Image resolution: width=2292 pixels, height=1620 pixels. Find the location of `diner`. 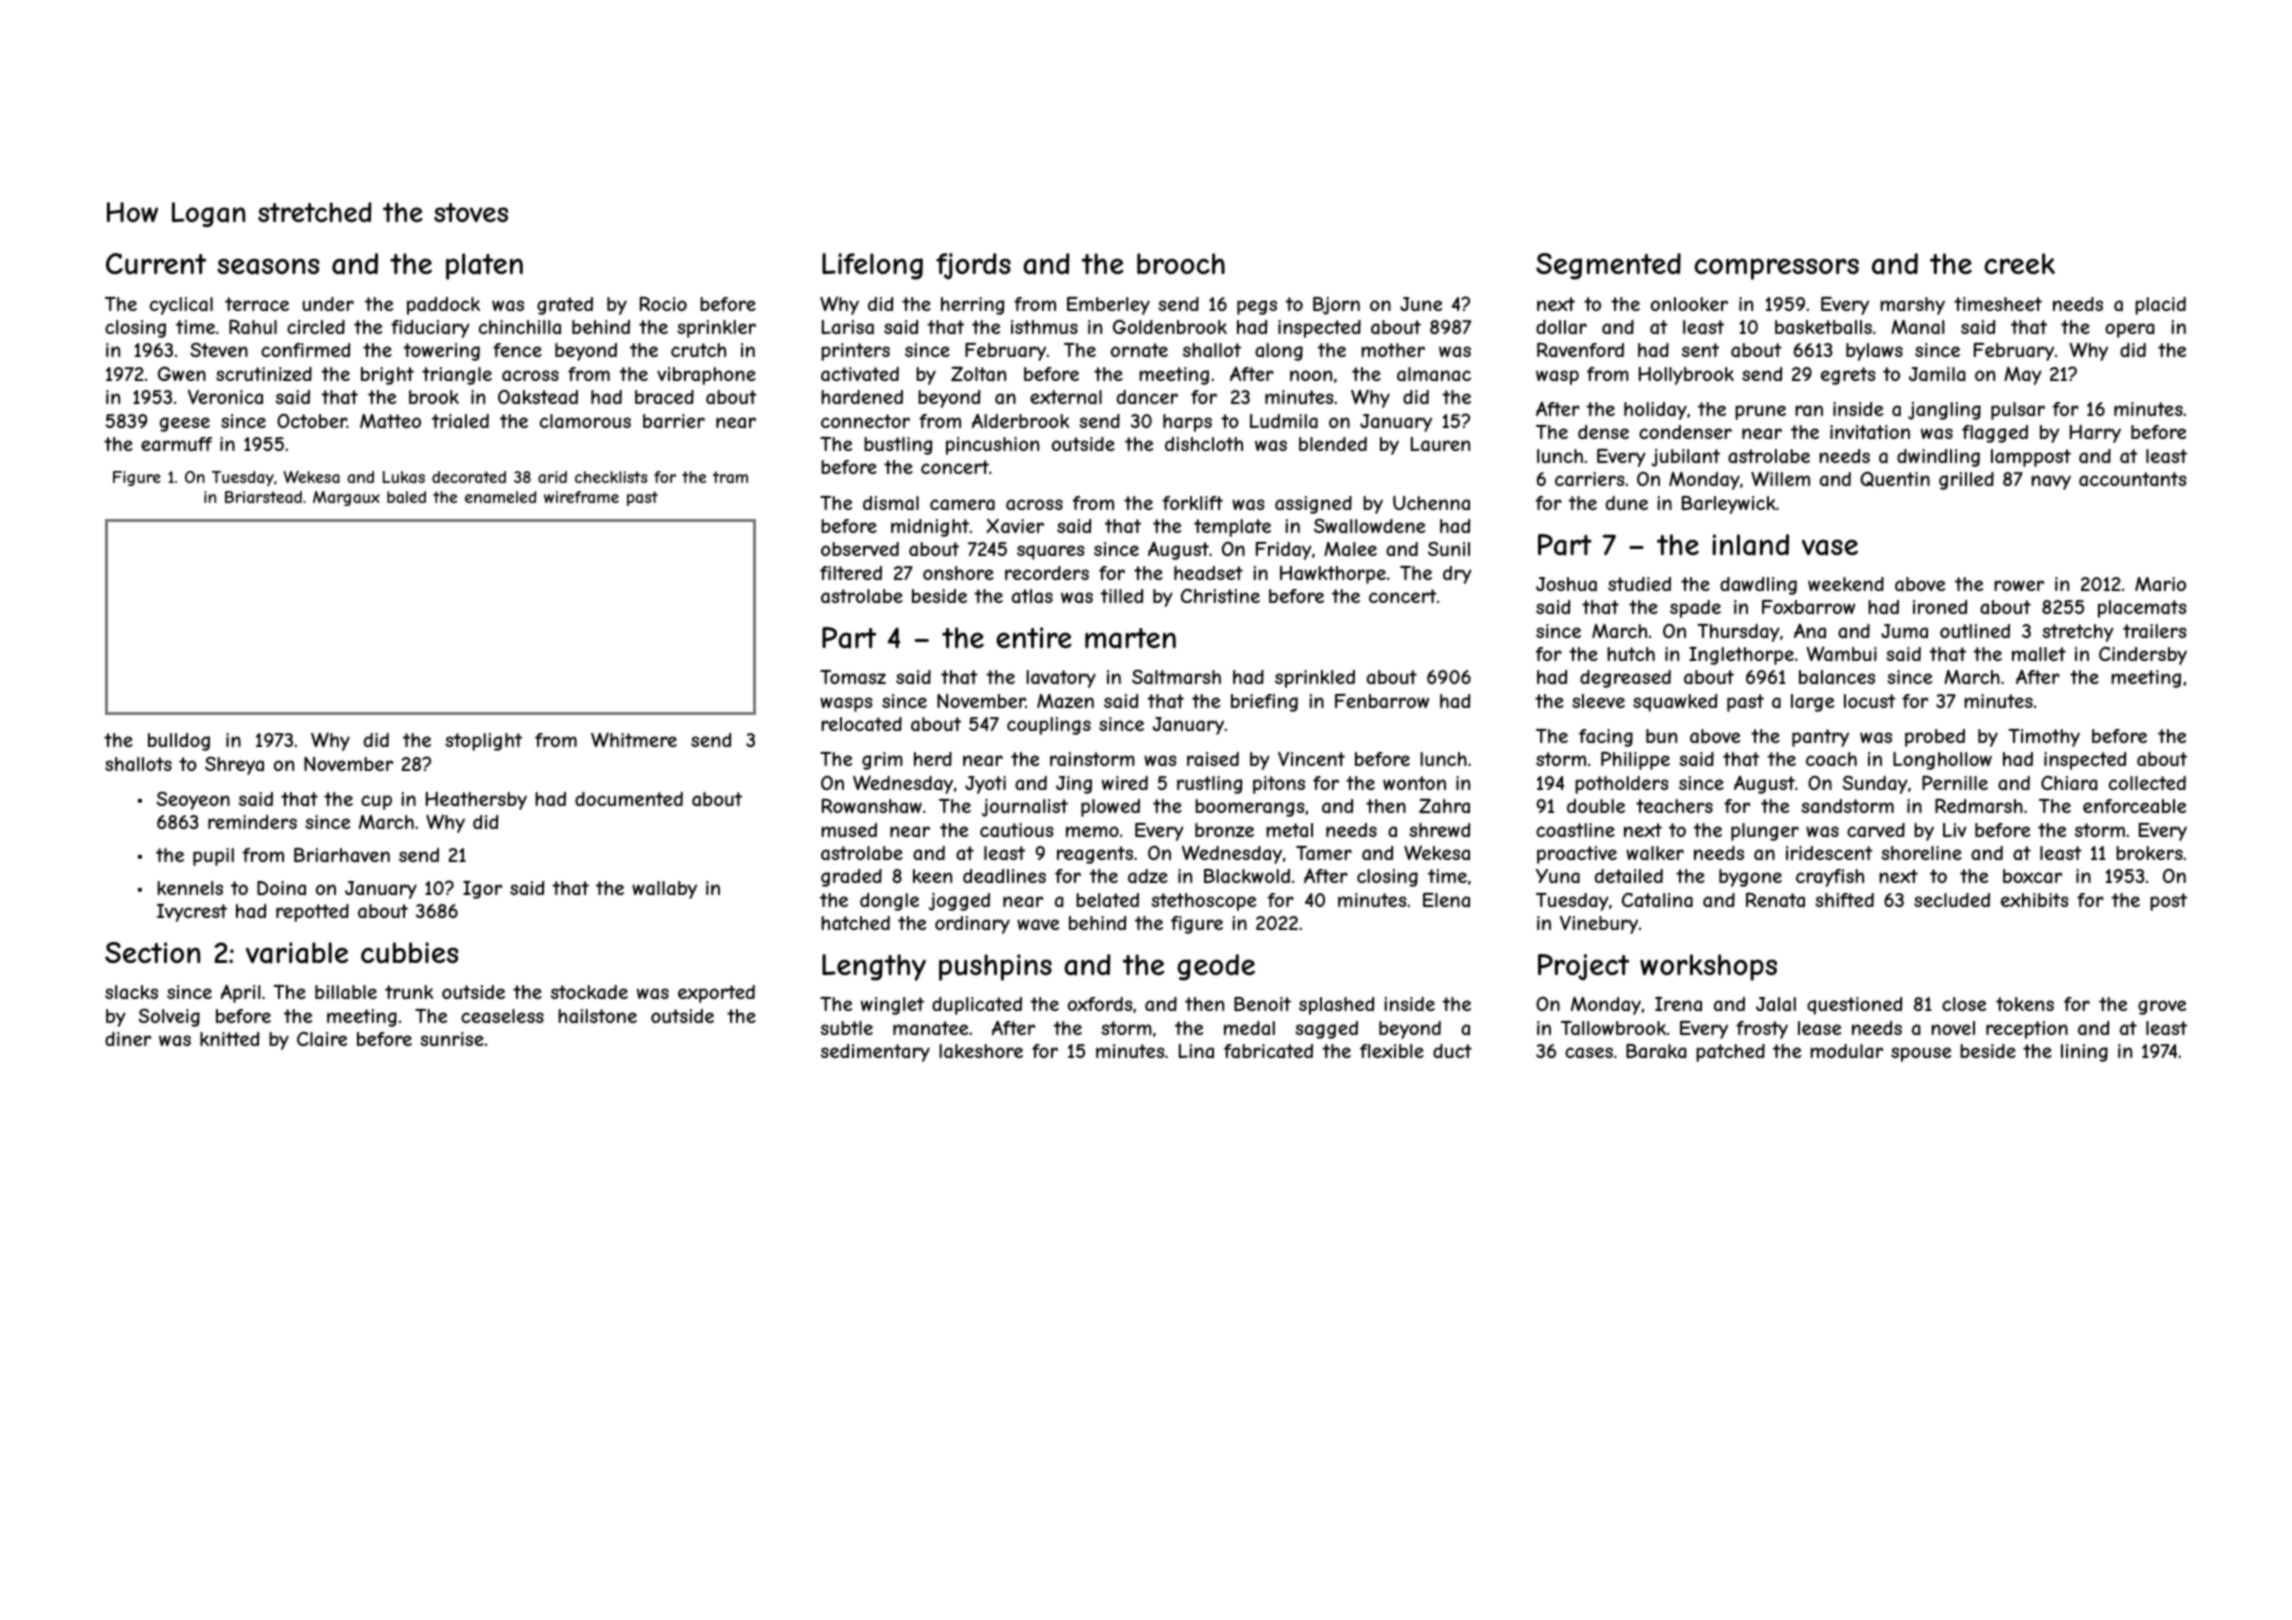

diner is located at coordinates (128, 1039).
